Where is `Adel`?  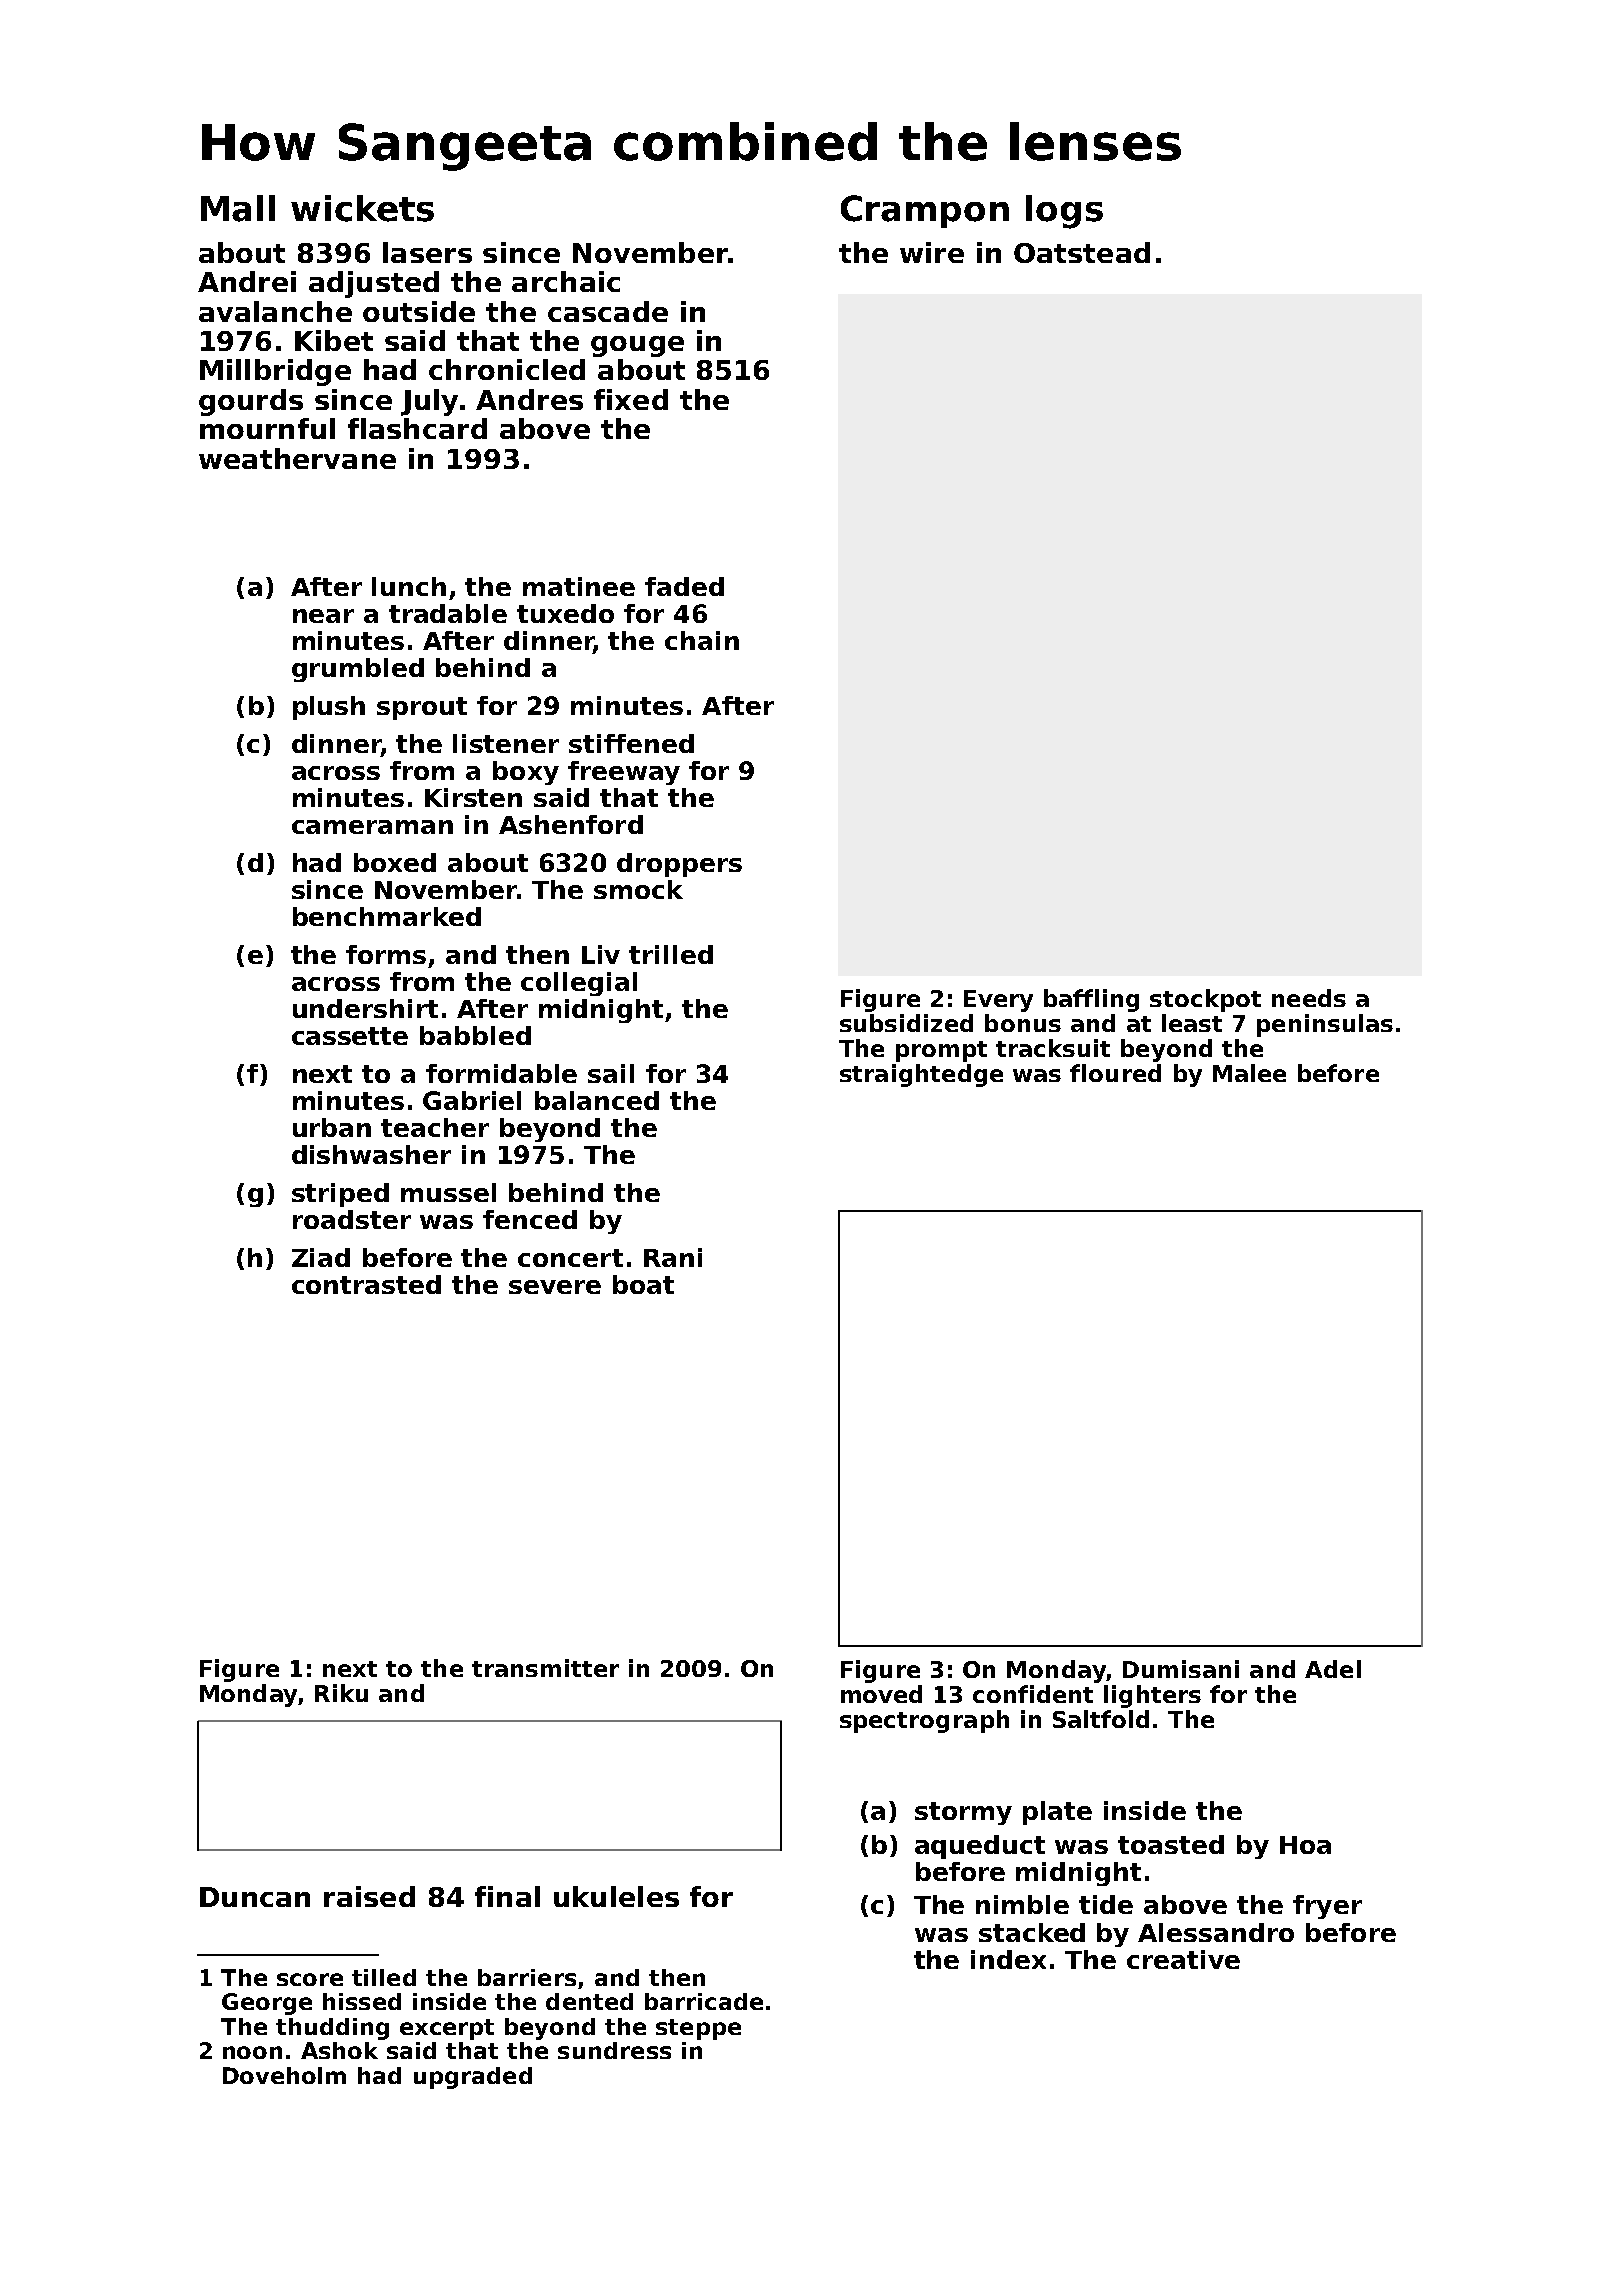 Adel is located at coordinates (1333, 1669).
